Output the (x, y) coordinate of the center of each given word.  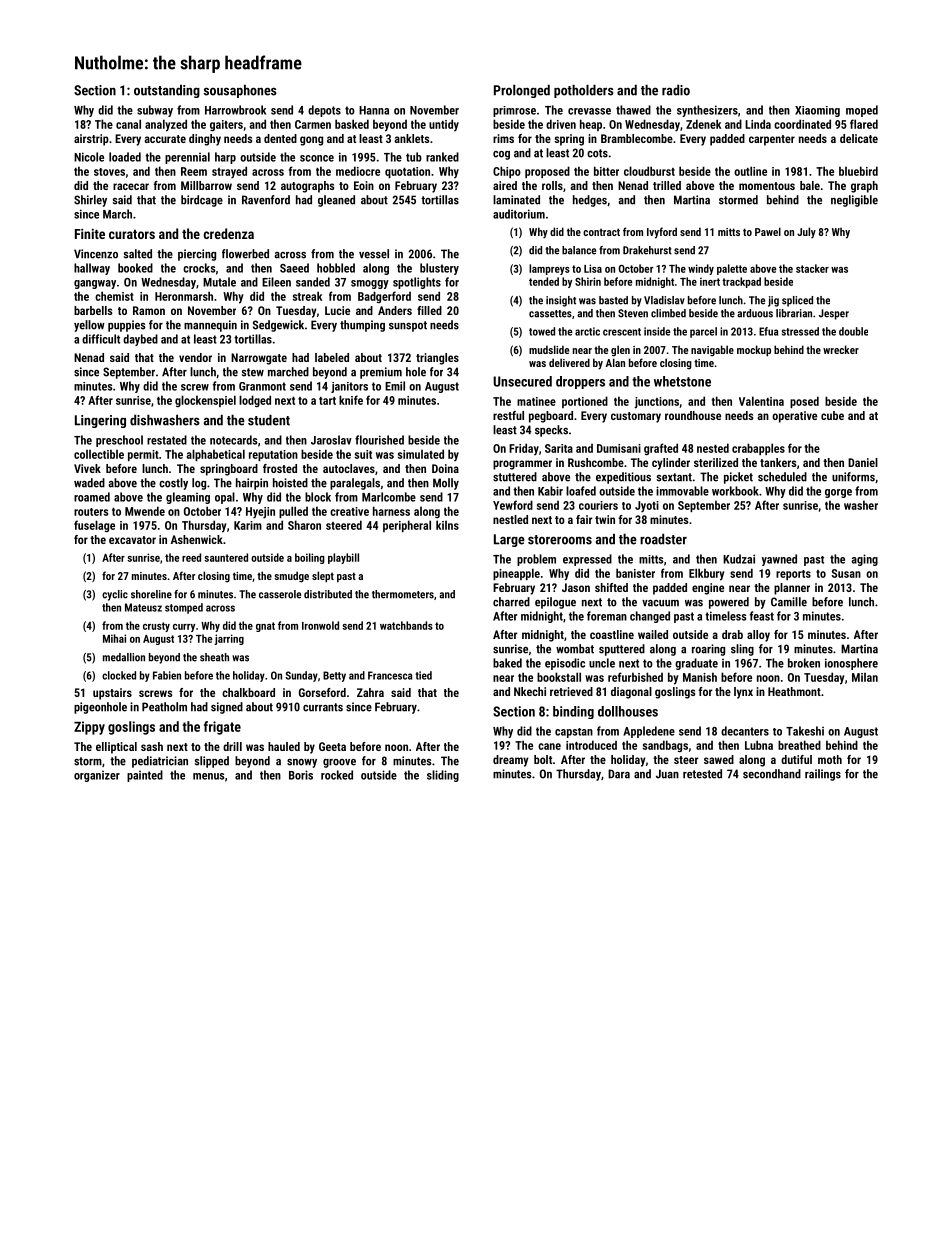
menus (209, 776)
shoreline (151, 594)
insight (561, 301)
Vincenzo (96, 254)
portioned (585, 402)
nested (713, 448)
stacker (812, 268)
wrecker (841, 349)
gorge (838, 493)
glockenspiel (205, 401)
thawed (633, 110)
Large (509, 540)
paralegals (355, 484)
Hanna (374, 110)
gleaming (188, 498)
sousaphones (240, 91)
